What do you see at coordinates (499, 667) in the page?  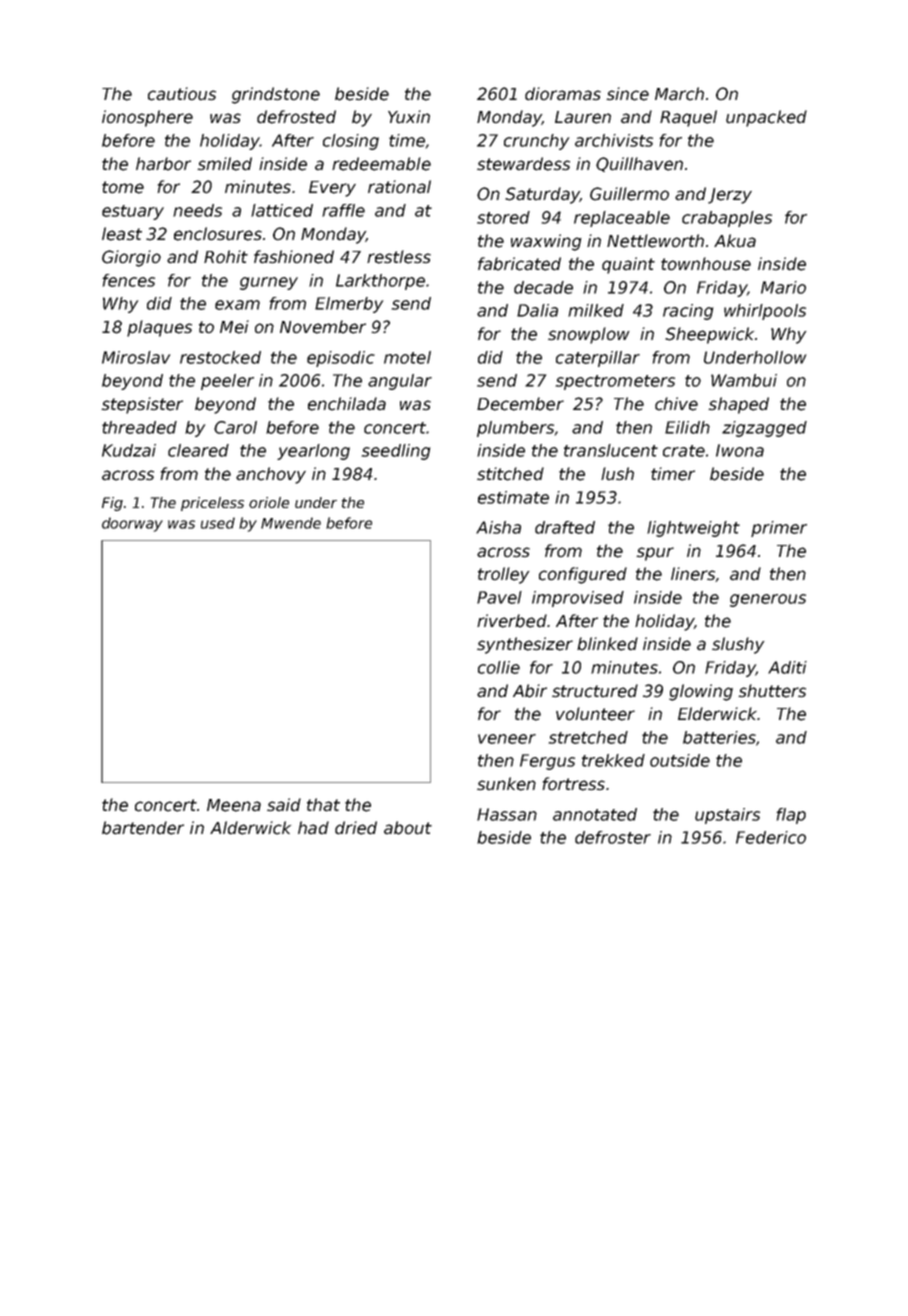 I see `collie` at bounding box center [499, 667].
